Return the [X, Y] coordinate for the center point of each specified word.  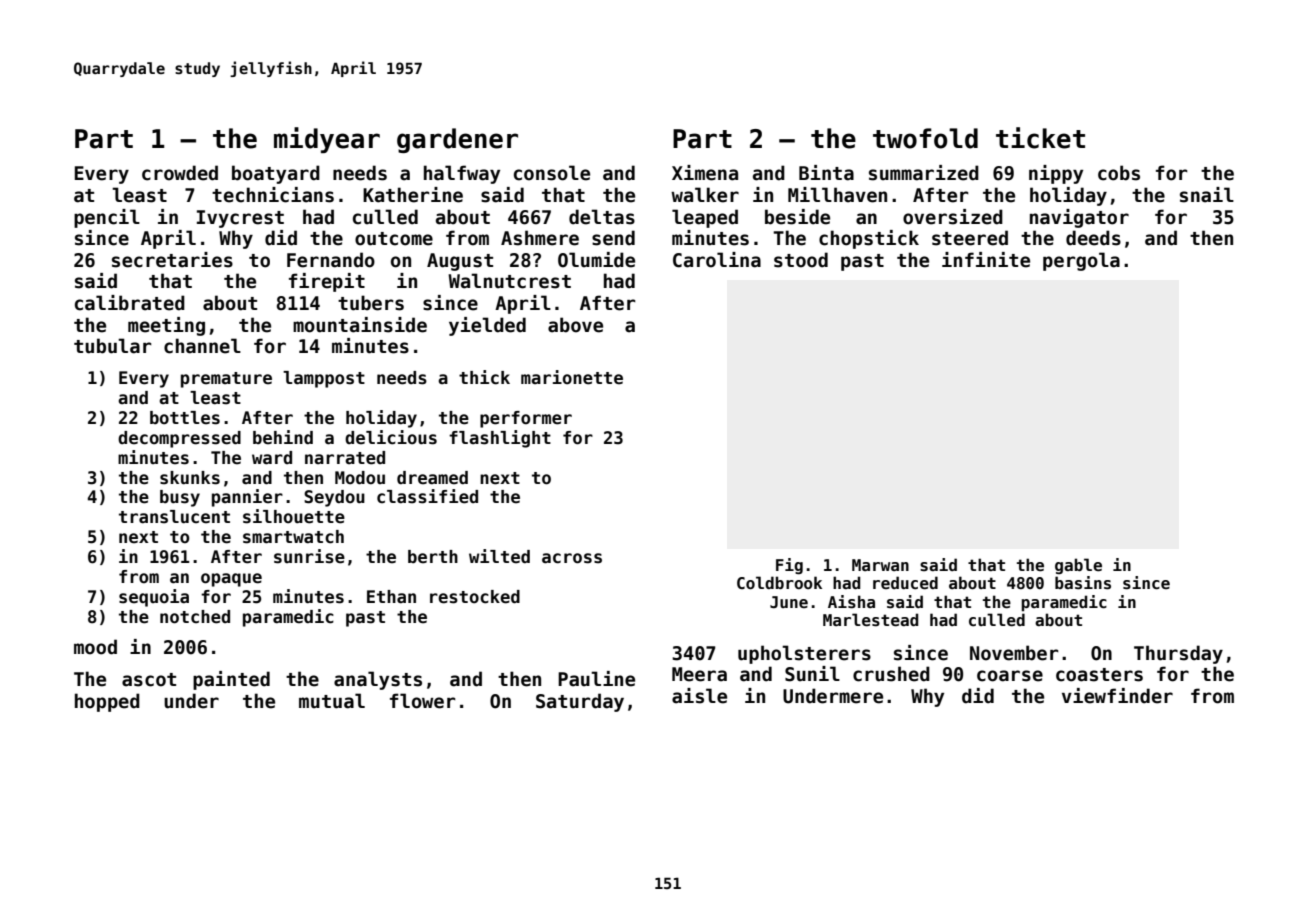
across [572, 558]
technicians [273, 195]
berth [433, 557]
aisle [699, 696]
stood [801, 260]
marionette [572, 377]
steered [970, 238]
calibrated [130, 303]
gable [1078, 566]
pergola [1081, 261]
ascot [149, 680]
